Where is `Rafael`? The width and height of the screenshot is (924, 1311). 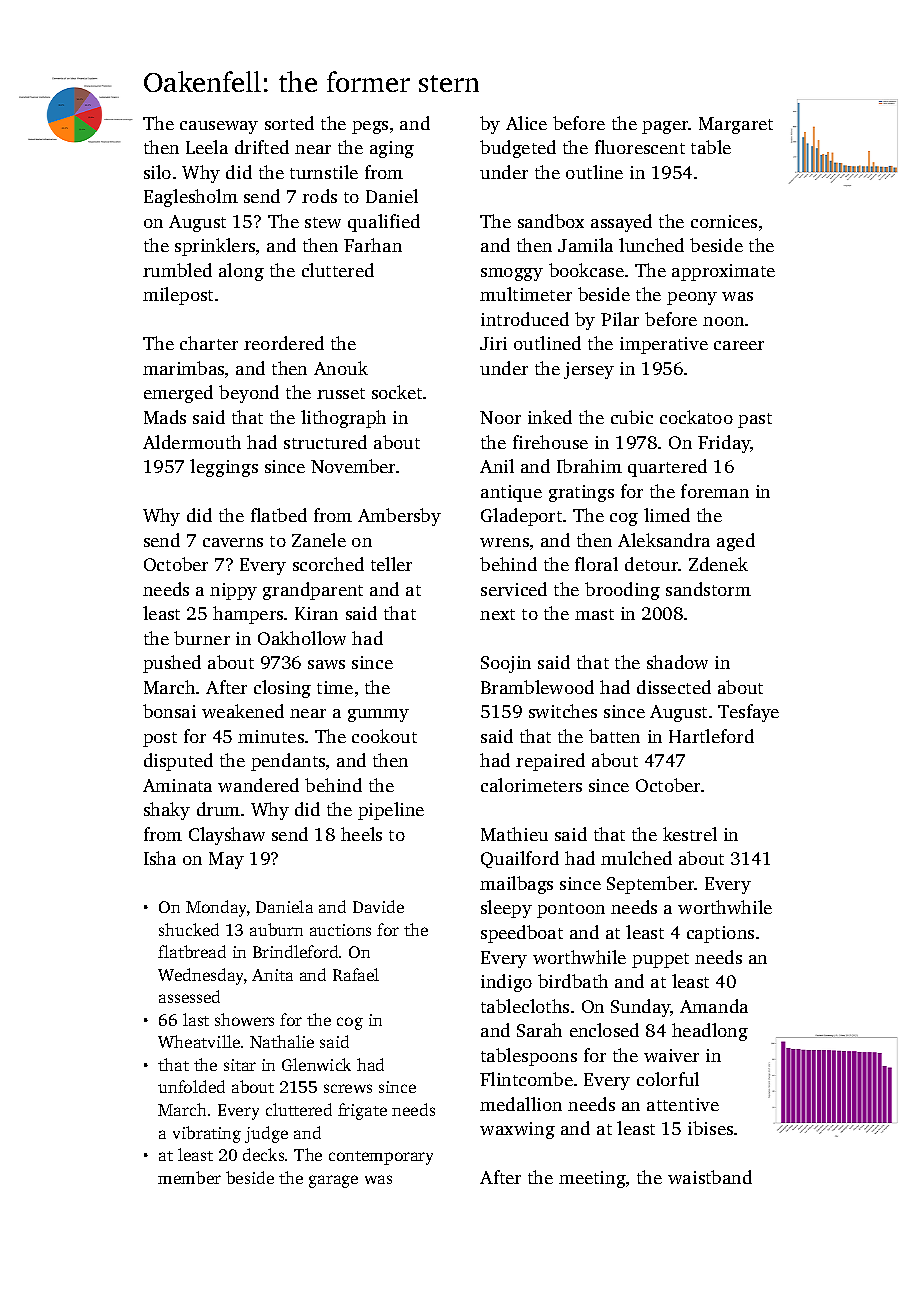 Rafael is located at coordinates (356, 974).
